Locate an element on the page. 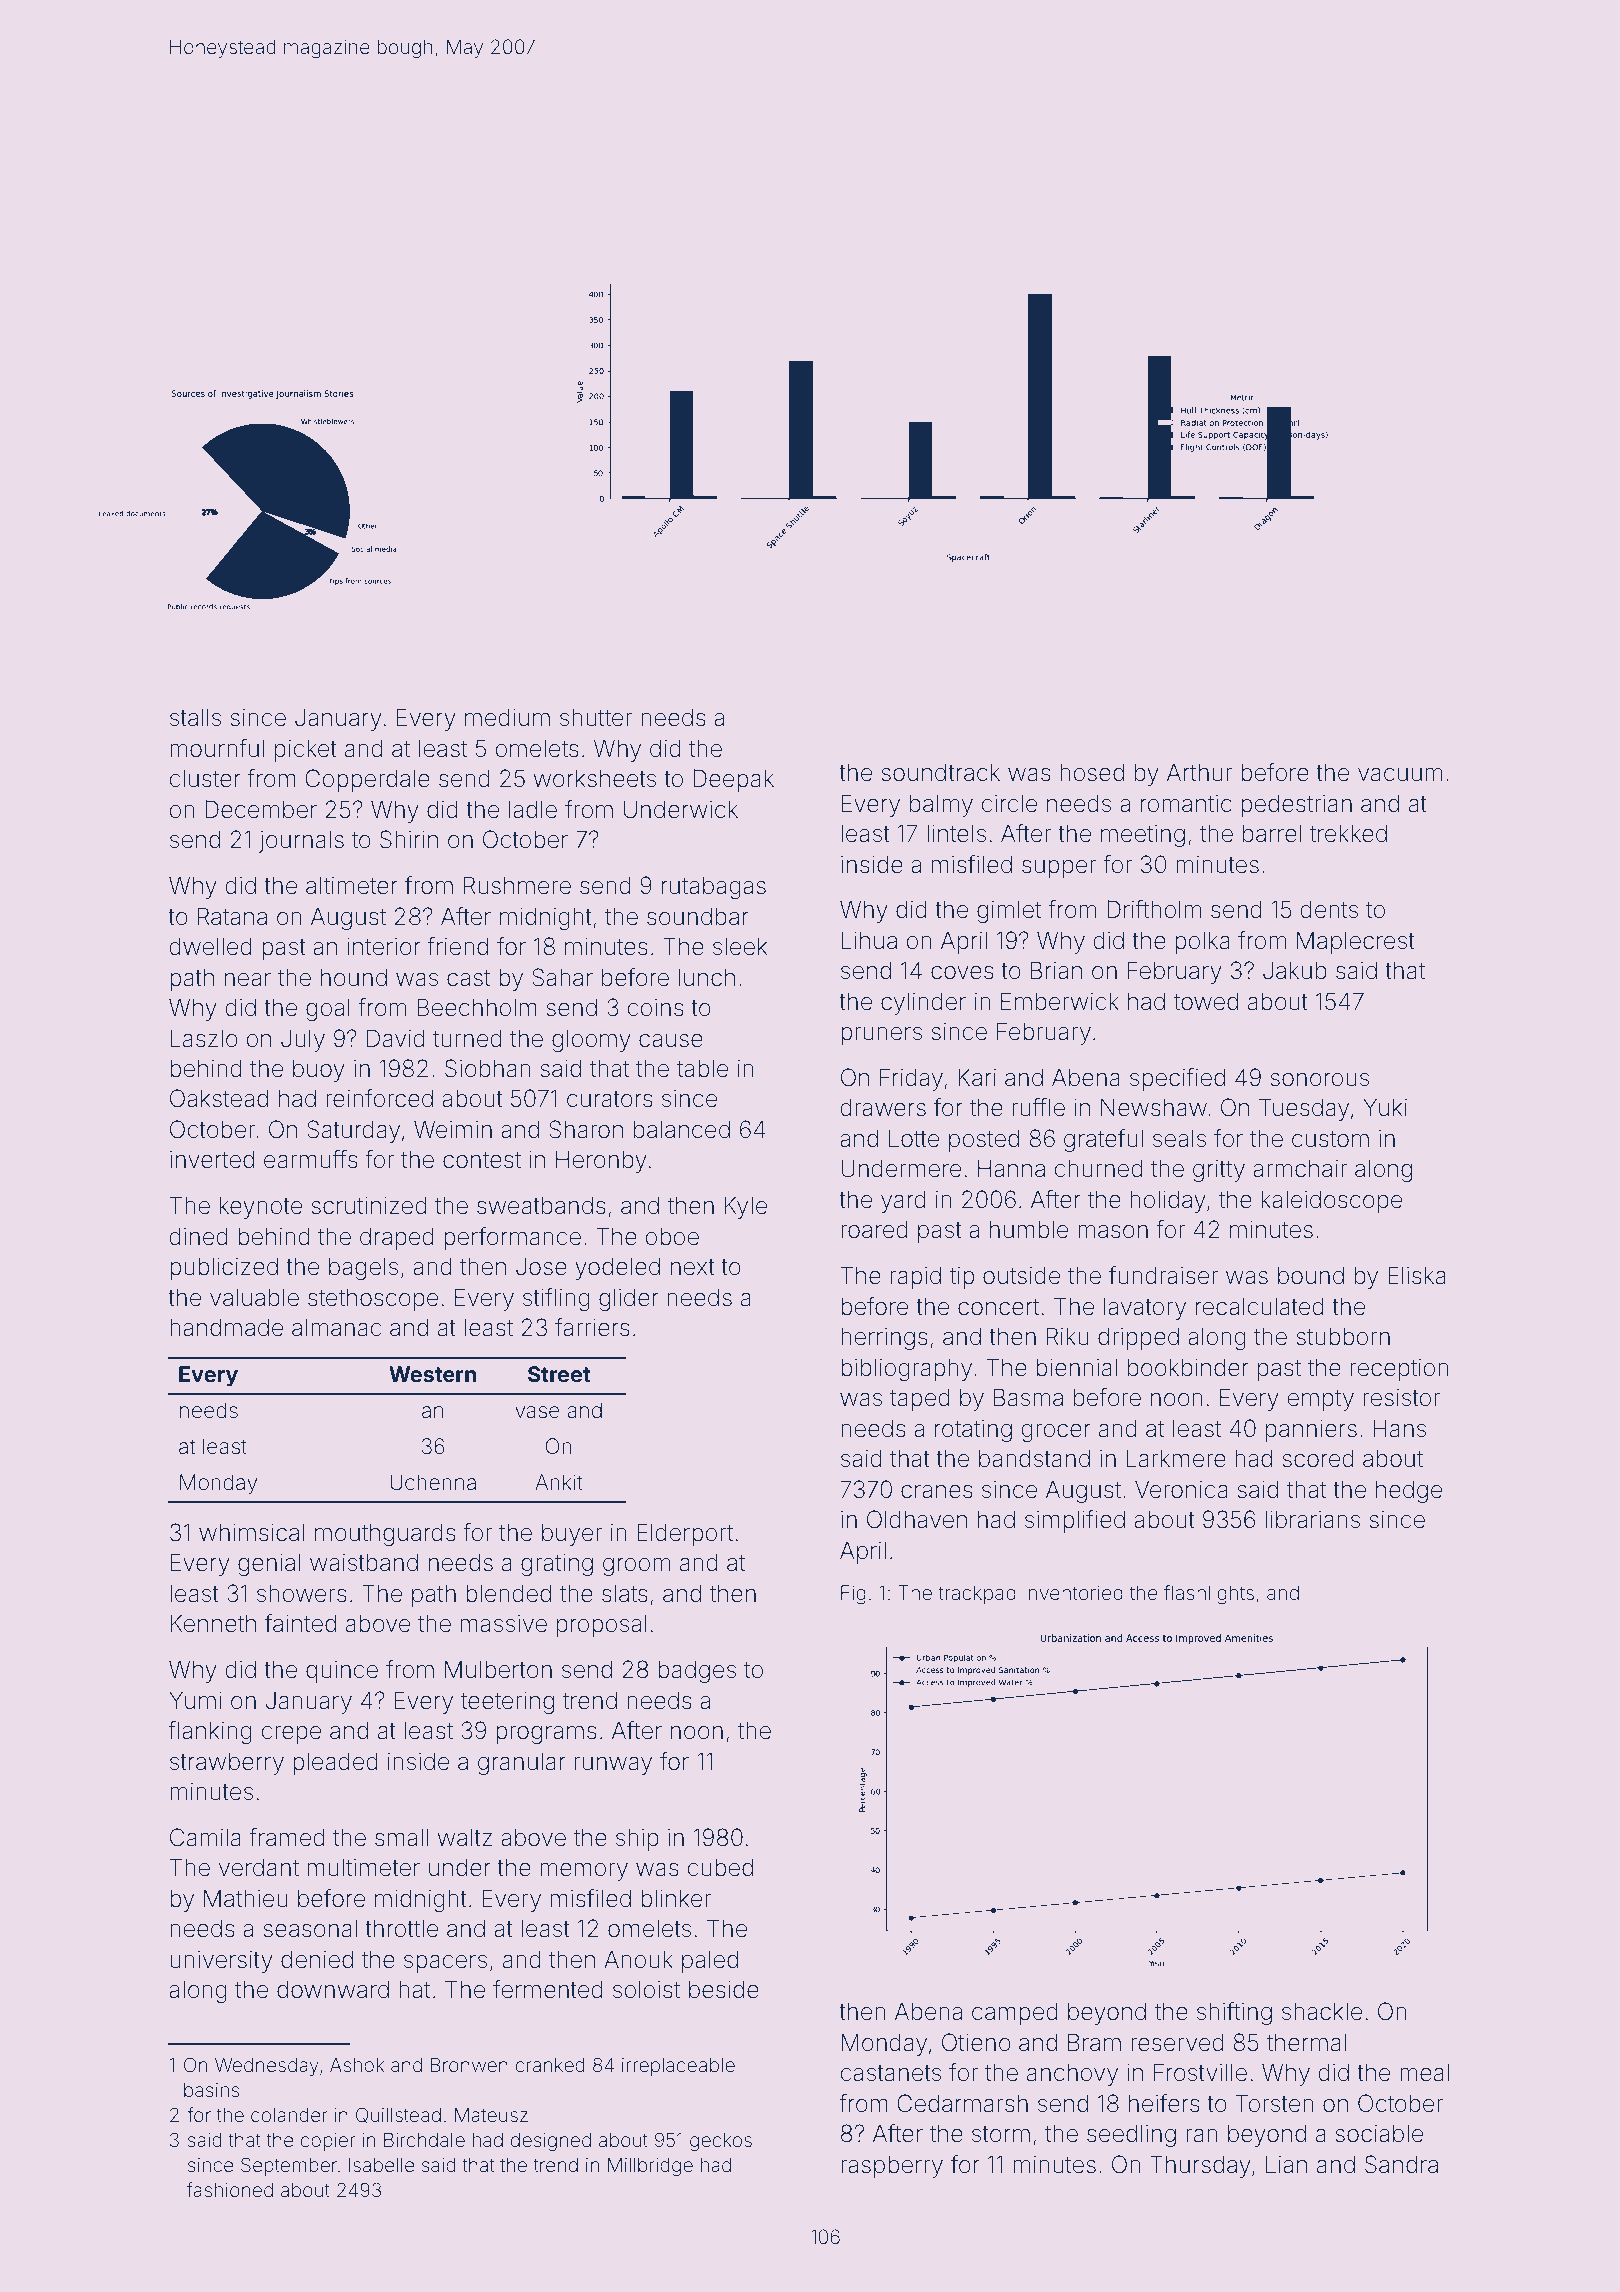  pruners is located at coordinates (881, 1036).
